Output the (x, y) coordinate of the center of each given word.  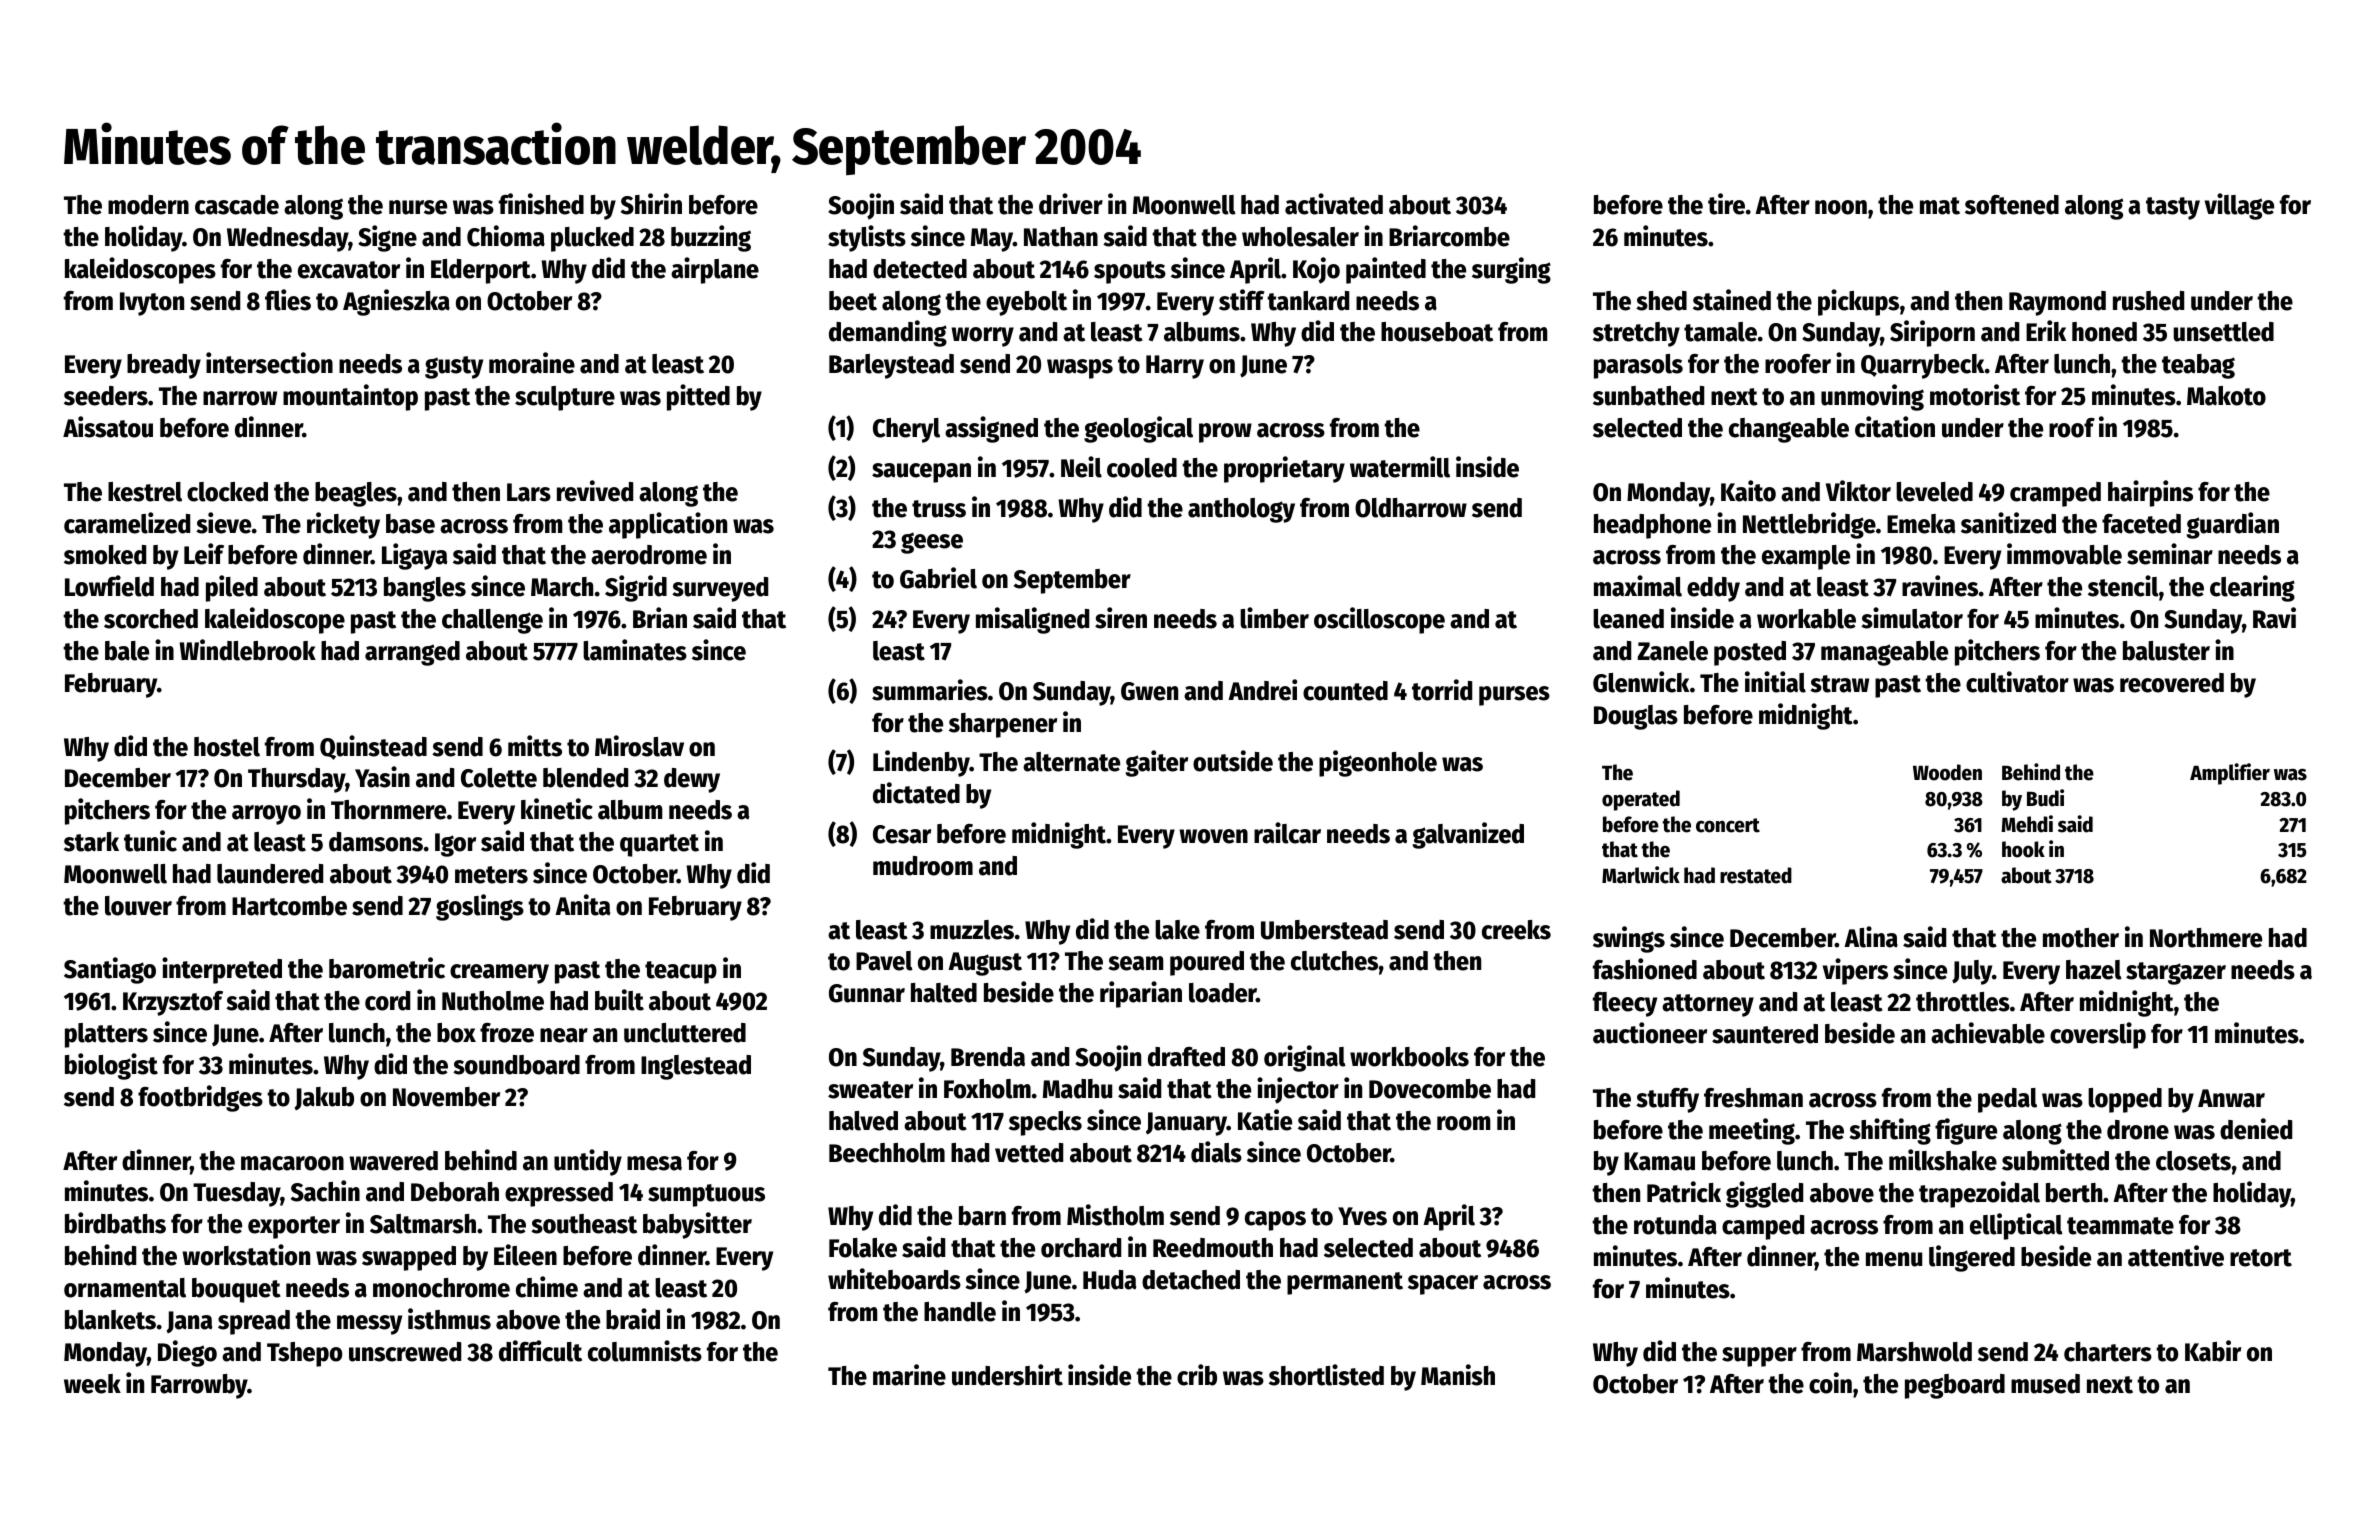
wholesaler (1300, 237)
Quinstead (373, 747)
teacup (681, 972)
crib (1197, 1375)
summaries (930, 690)
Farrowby (199, 1386)
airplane (715, 270)
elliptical (2016, 1226)
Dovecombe (1430, 1089)
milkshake (1943, 1160)
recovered (2172, 683)
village (2239, 206)
